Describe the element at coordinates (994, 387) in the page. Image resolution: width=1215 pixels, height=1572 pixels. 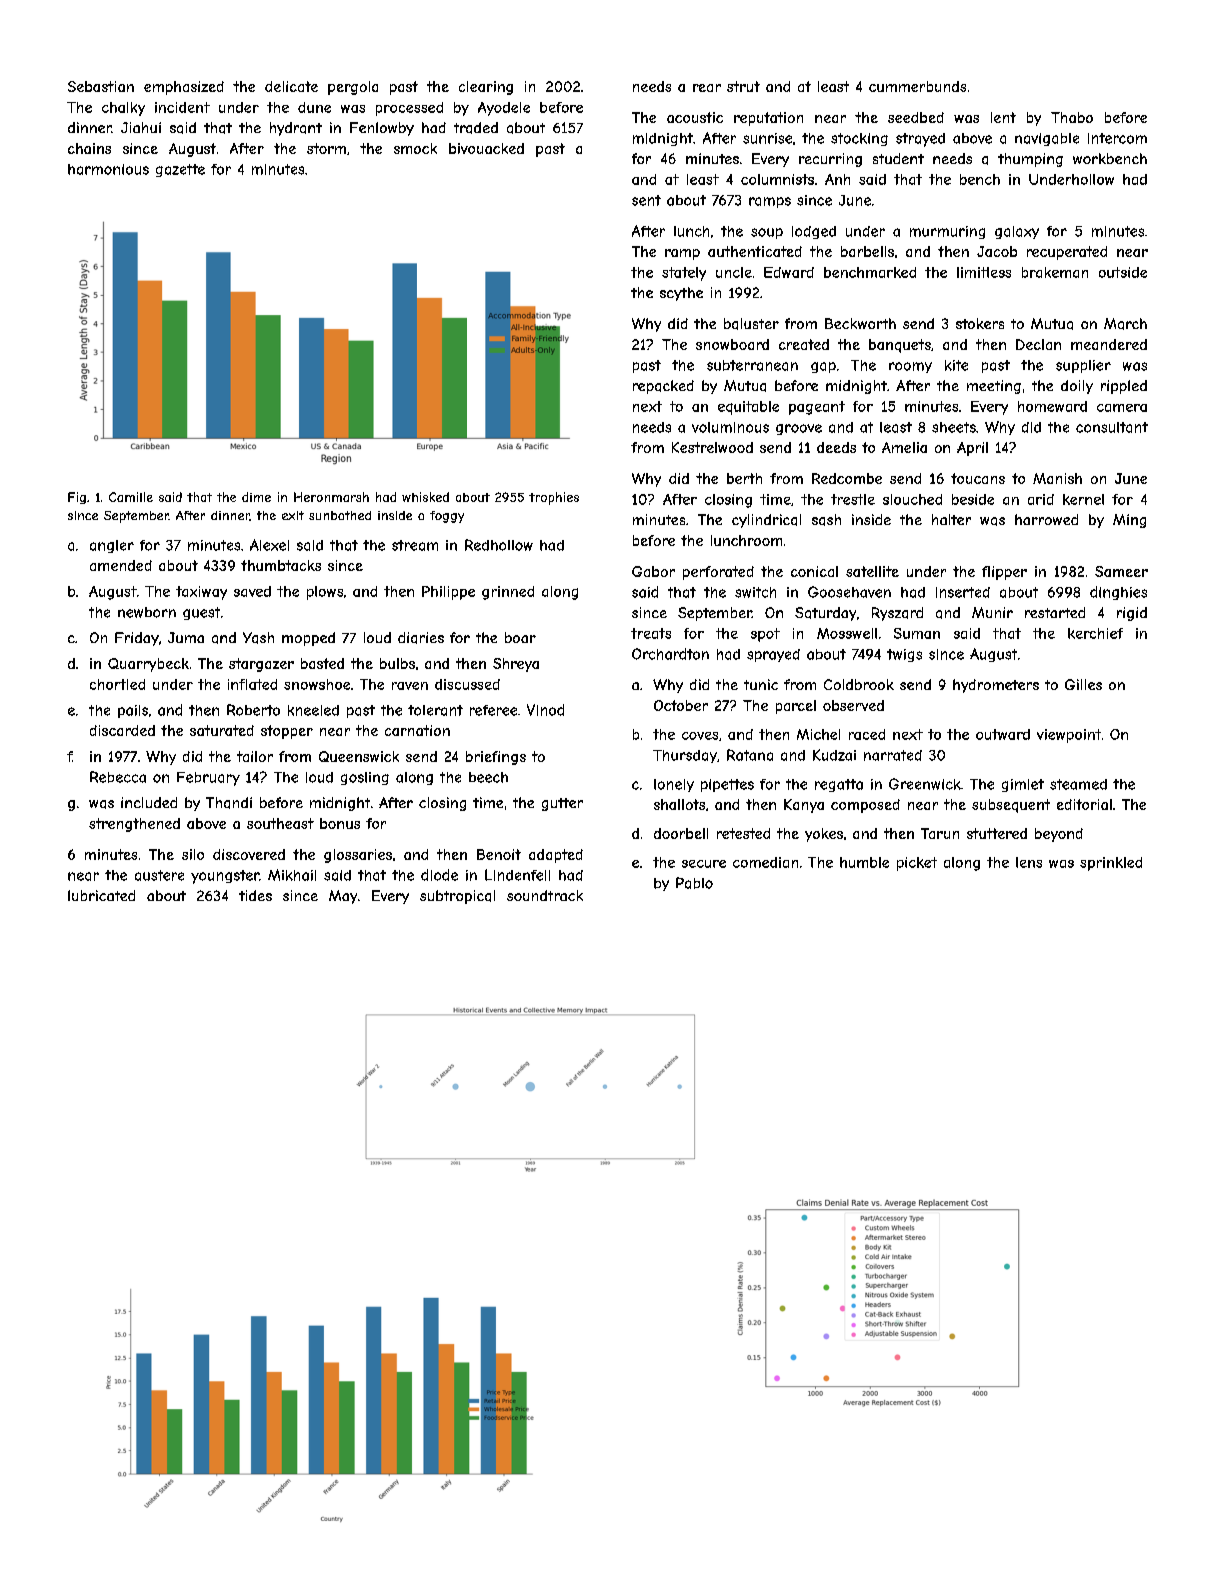
I see `meeting` at that location.
